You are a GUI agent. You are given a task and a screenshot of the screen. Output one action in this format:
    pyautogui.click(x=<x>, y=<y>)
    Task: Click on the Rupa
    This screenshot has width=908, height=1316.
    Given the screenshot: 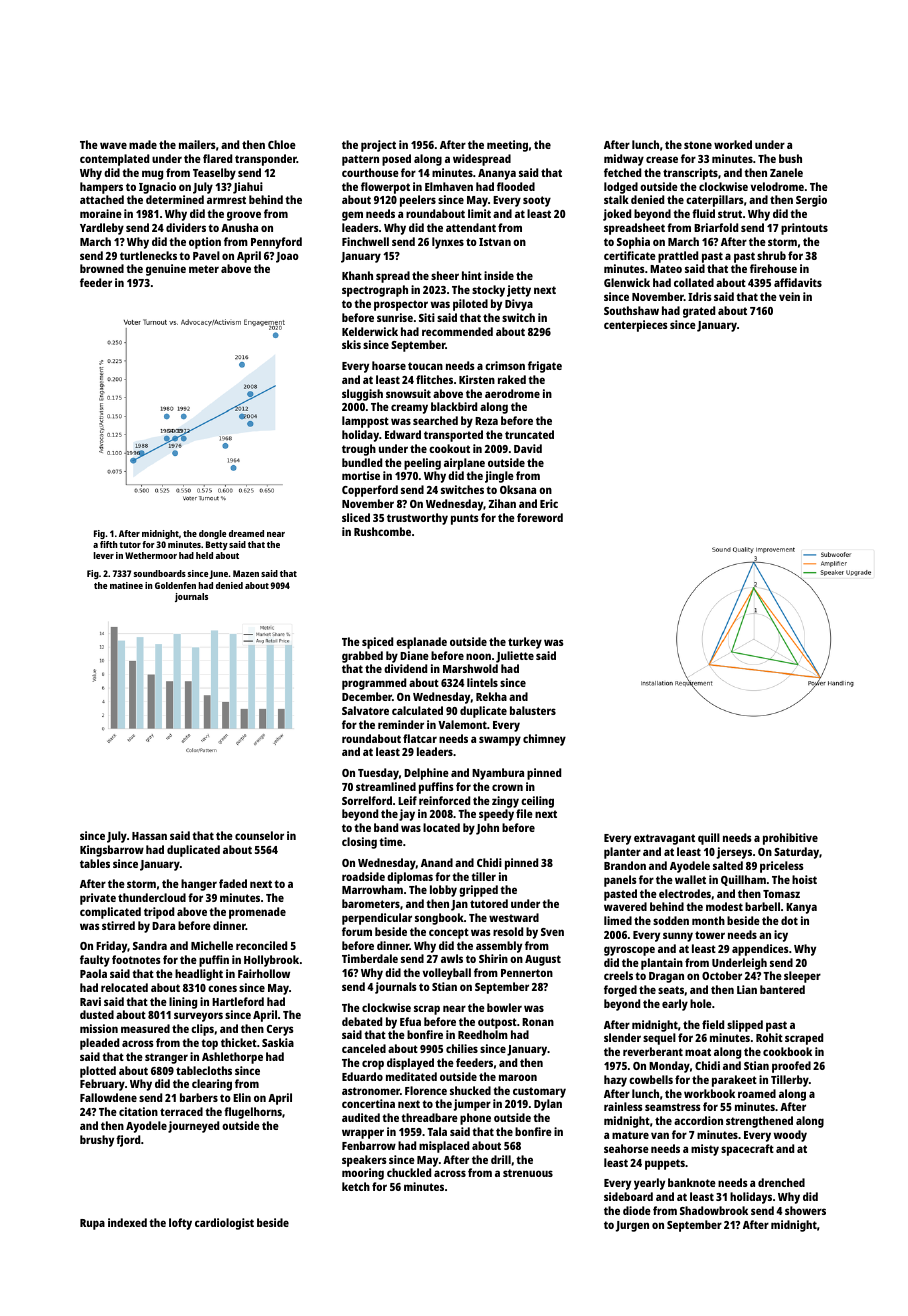 What is the action you would take?
    pyautogui.click(x=92, y=1224)
